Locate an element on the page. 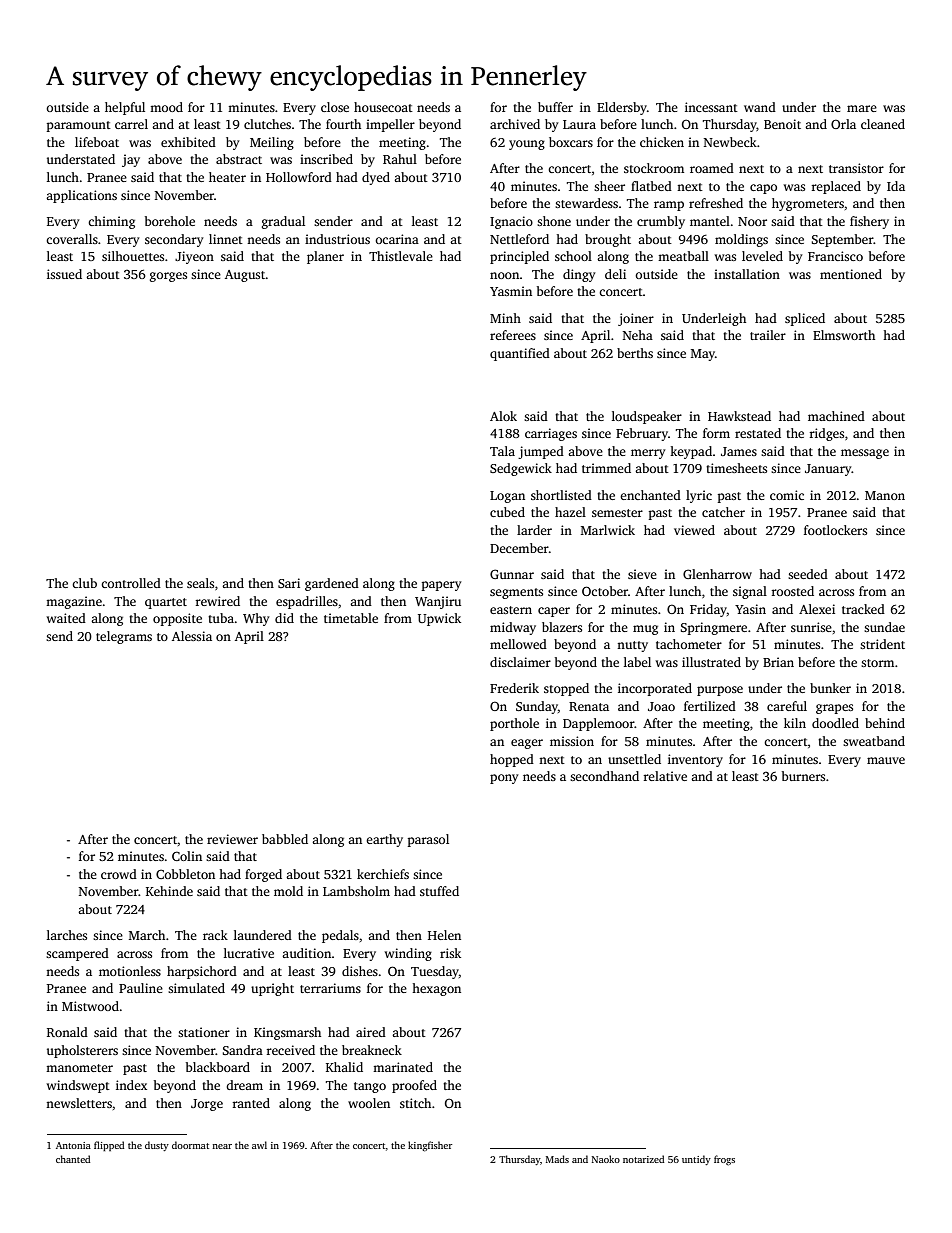  stewardess is located at coordinates (586, 203).
